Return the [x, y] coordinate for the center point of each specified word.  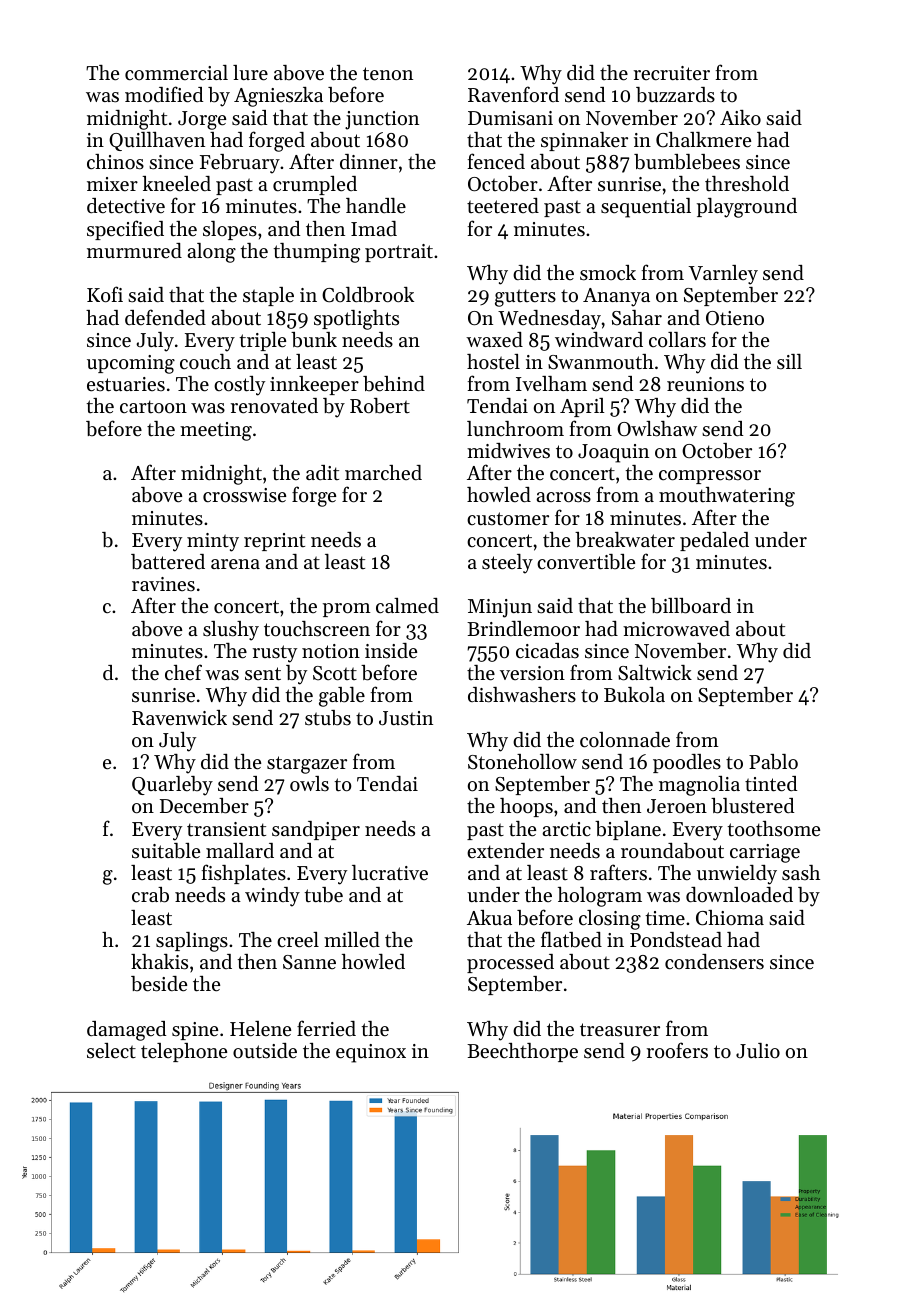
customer [508, 519]
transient [226, 829]
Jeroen [677, 806]
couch [205, 361]
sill [789, 362]
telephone [184, 1052]
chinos [115, 162]
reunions [705, 384]
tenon [388, 74]
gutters [525, 298]
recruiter [672, 73]
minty [213, 542]
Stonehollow [522, 762]
